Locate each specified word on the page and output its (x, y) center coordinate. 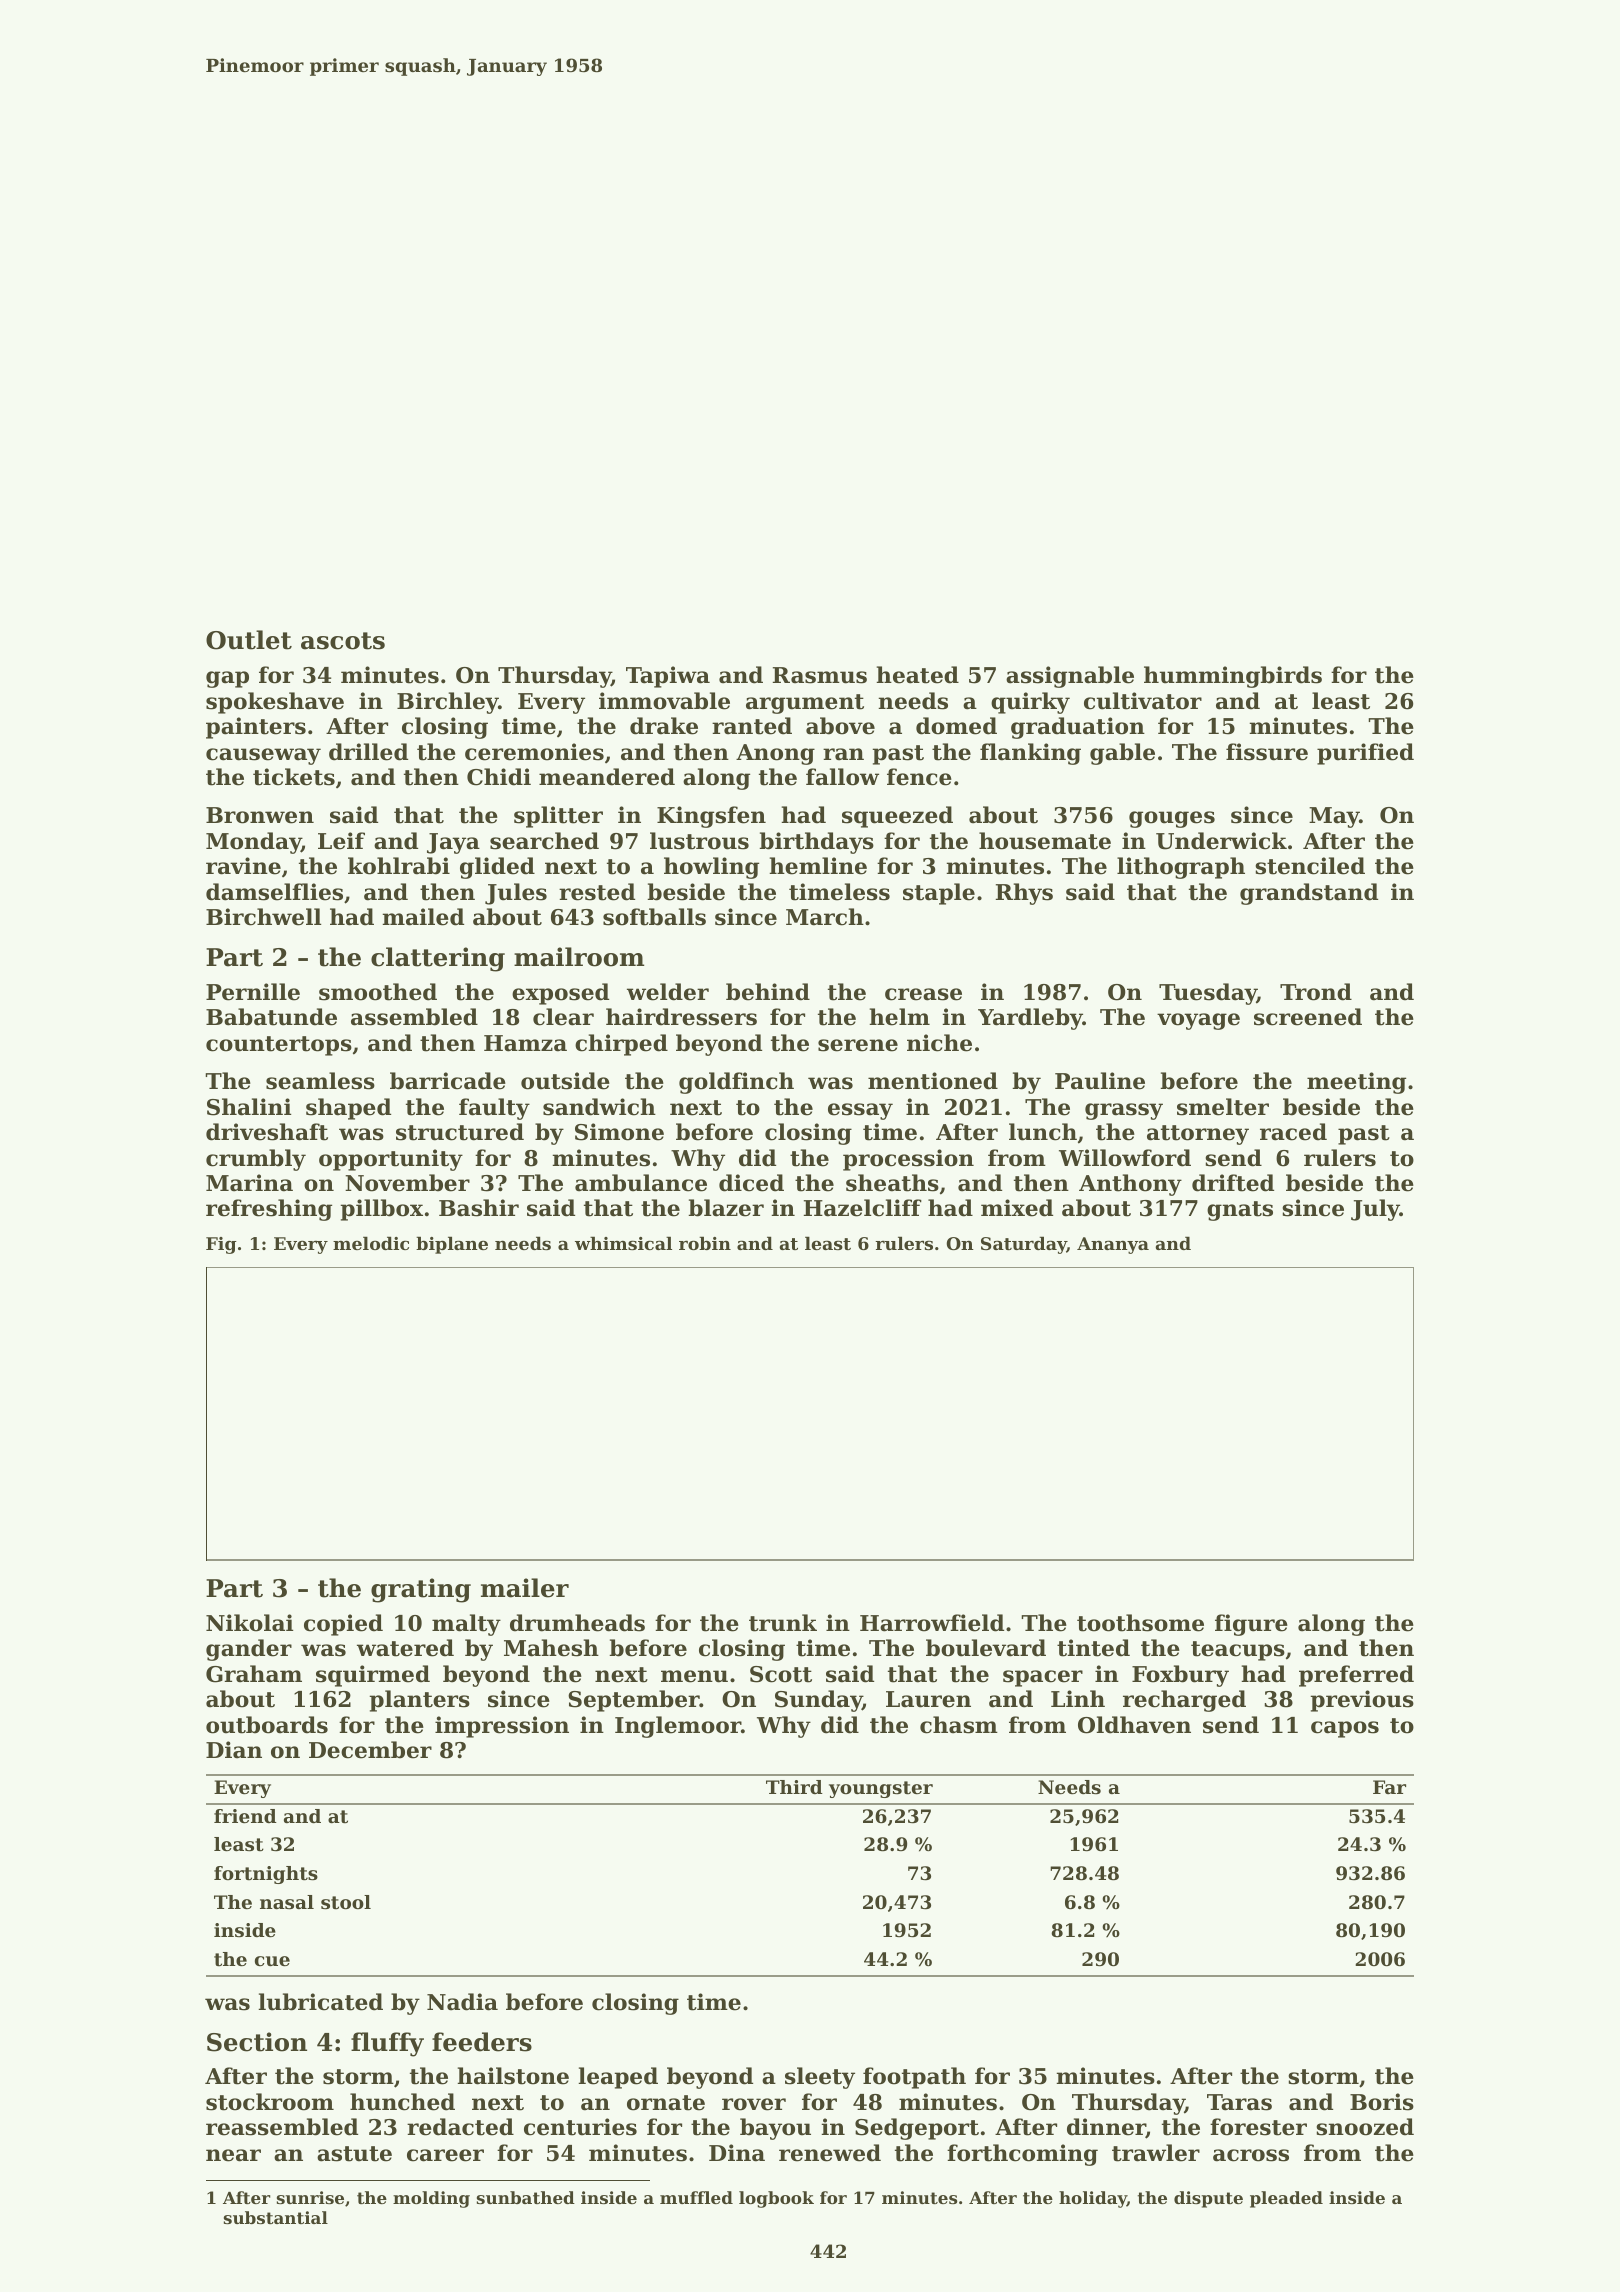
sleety (820, 2078)
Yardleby (1030, 1019)
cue (272, 1961)
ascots (343, 641)
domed (956, 726)
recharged (1184, 1701)
